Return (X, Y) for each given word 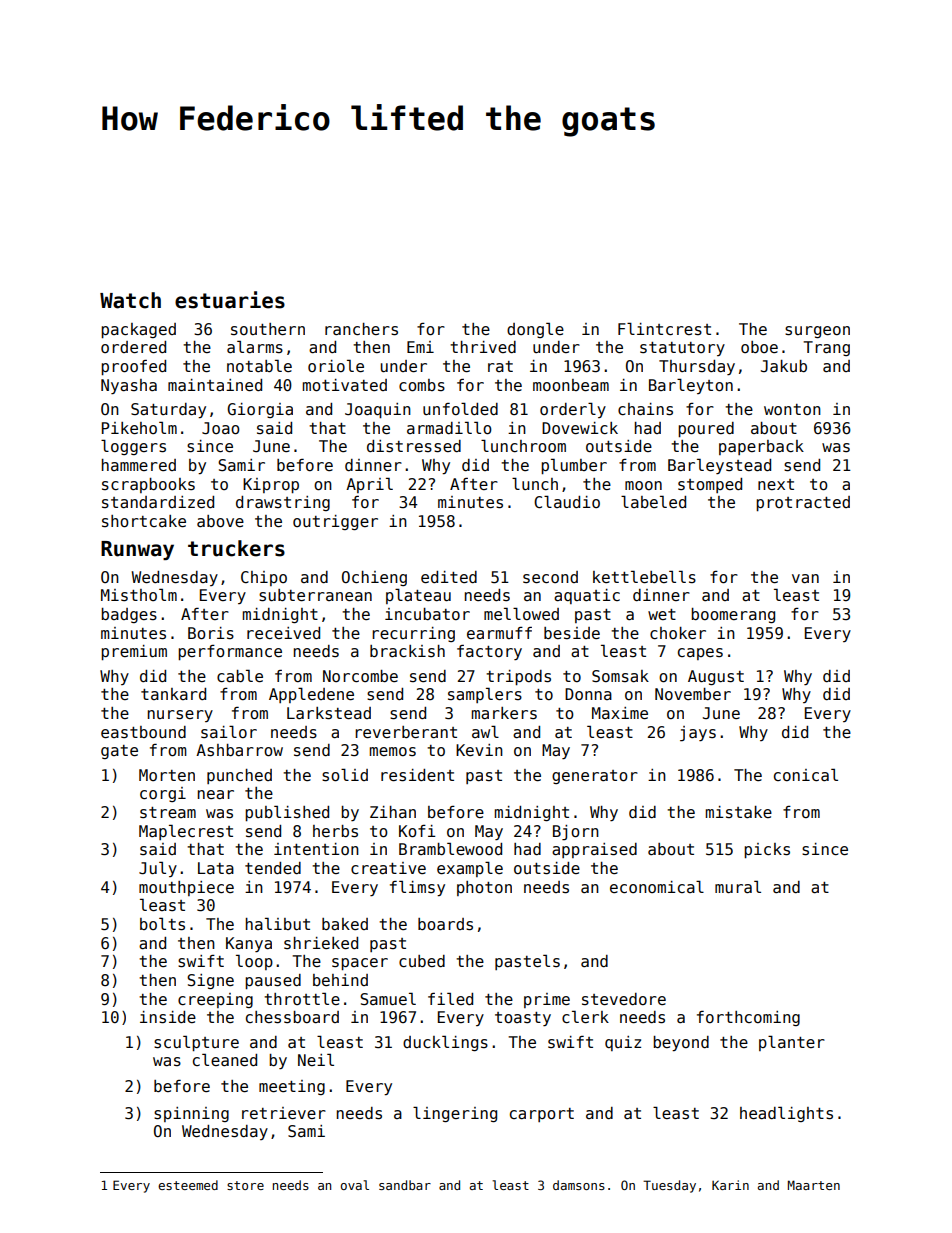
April (369, 485)
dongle (535, 330)
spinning (191, 1114)
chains (645, 409)
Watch (130, 300)
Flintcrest (664, 328)
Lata (216, 868)
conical (806, 774)
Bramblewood (450, 849)
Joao (221, 428)
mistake (739, 812)
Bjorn (576, 833)
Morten (167, 775)
